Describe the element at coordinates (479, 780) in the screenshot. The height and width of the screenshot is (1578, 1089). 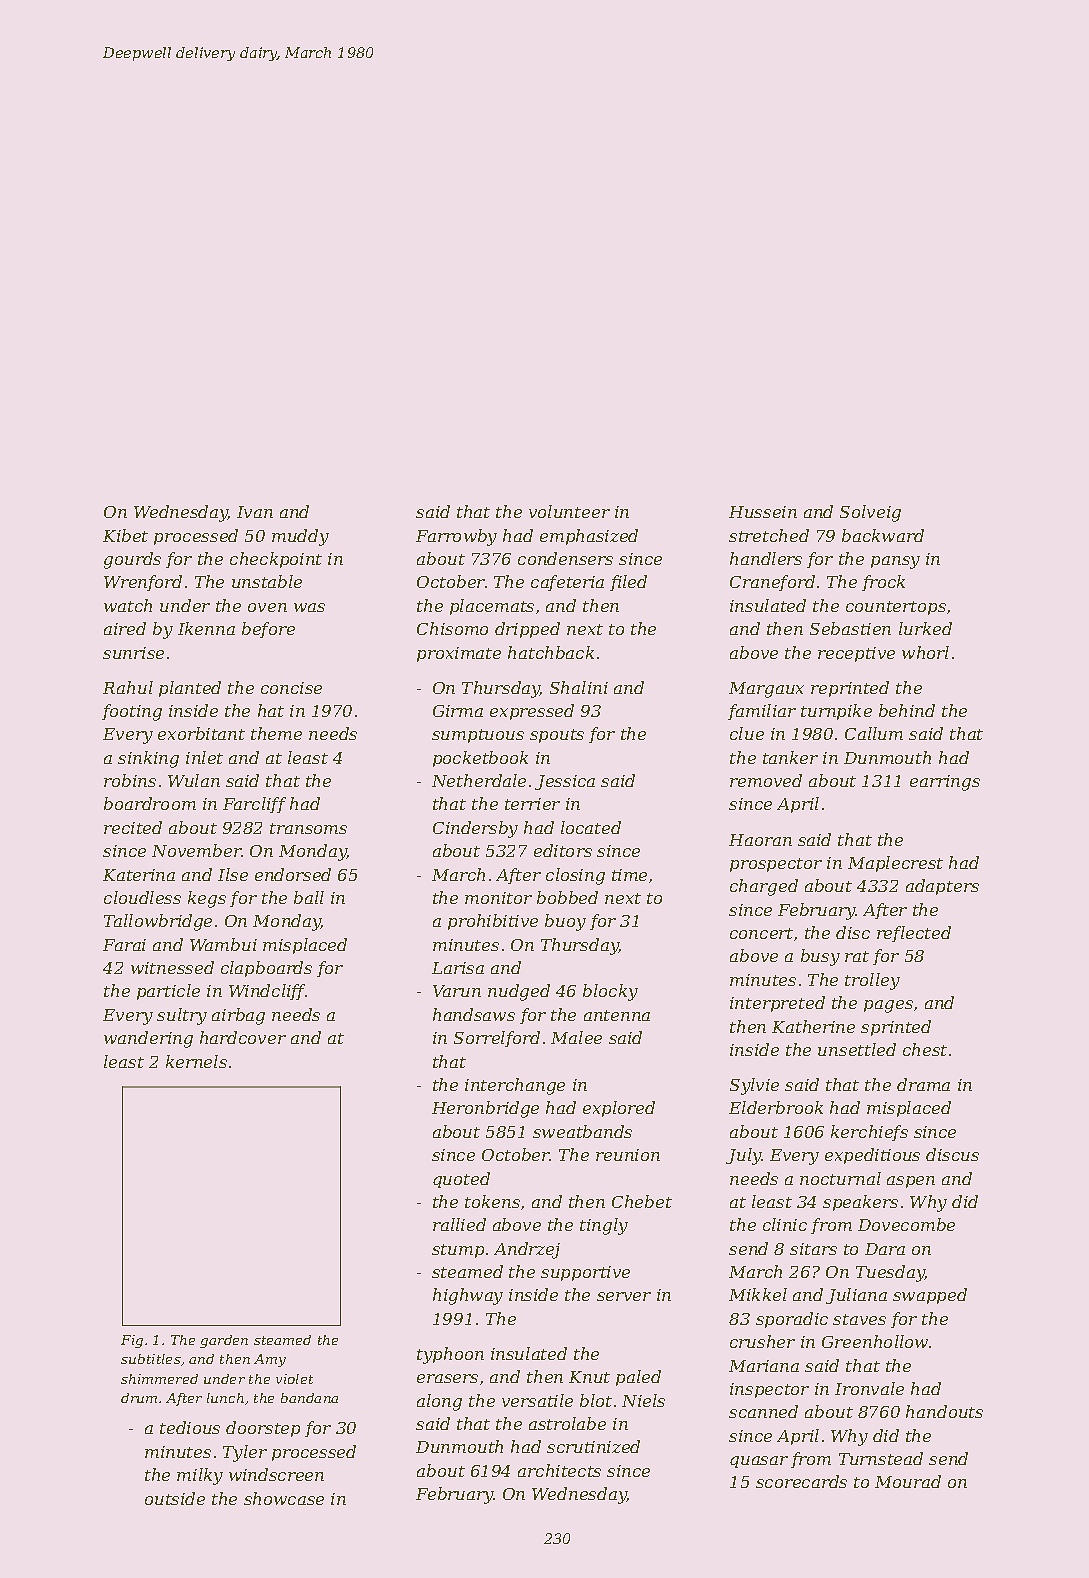
I see `Netherdale` at that location.
